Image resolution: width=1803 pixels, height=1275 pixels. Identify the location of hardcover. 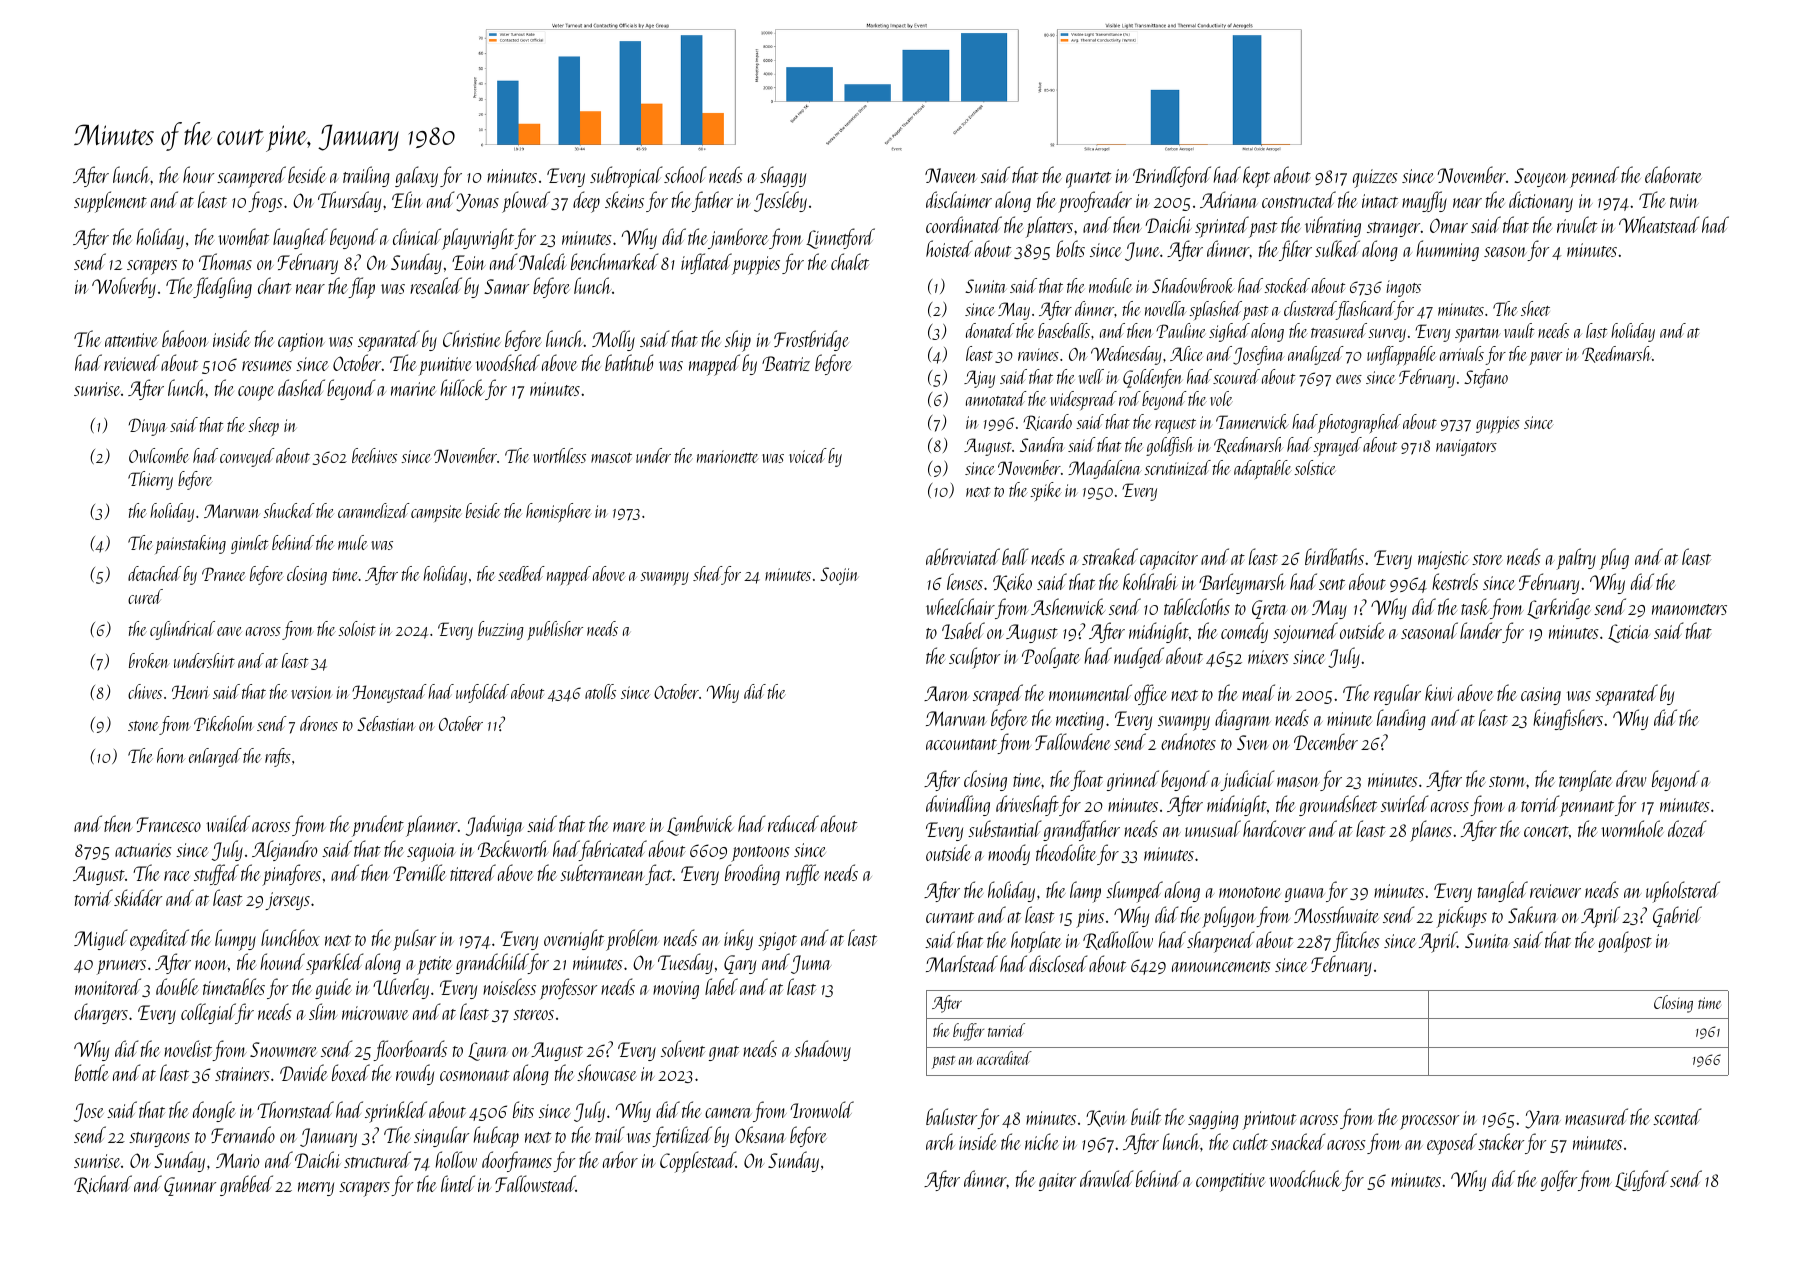
(1274, 828).
